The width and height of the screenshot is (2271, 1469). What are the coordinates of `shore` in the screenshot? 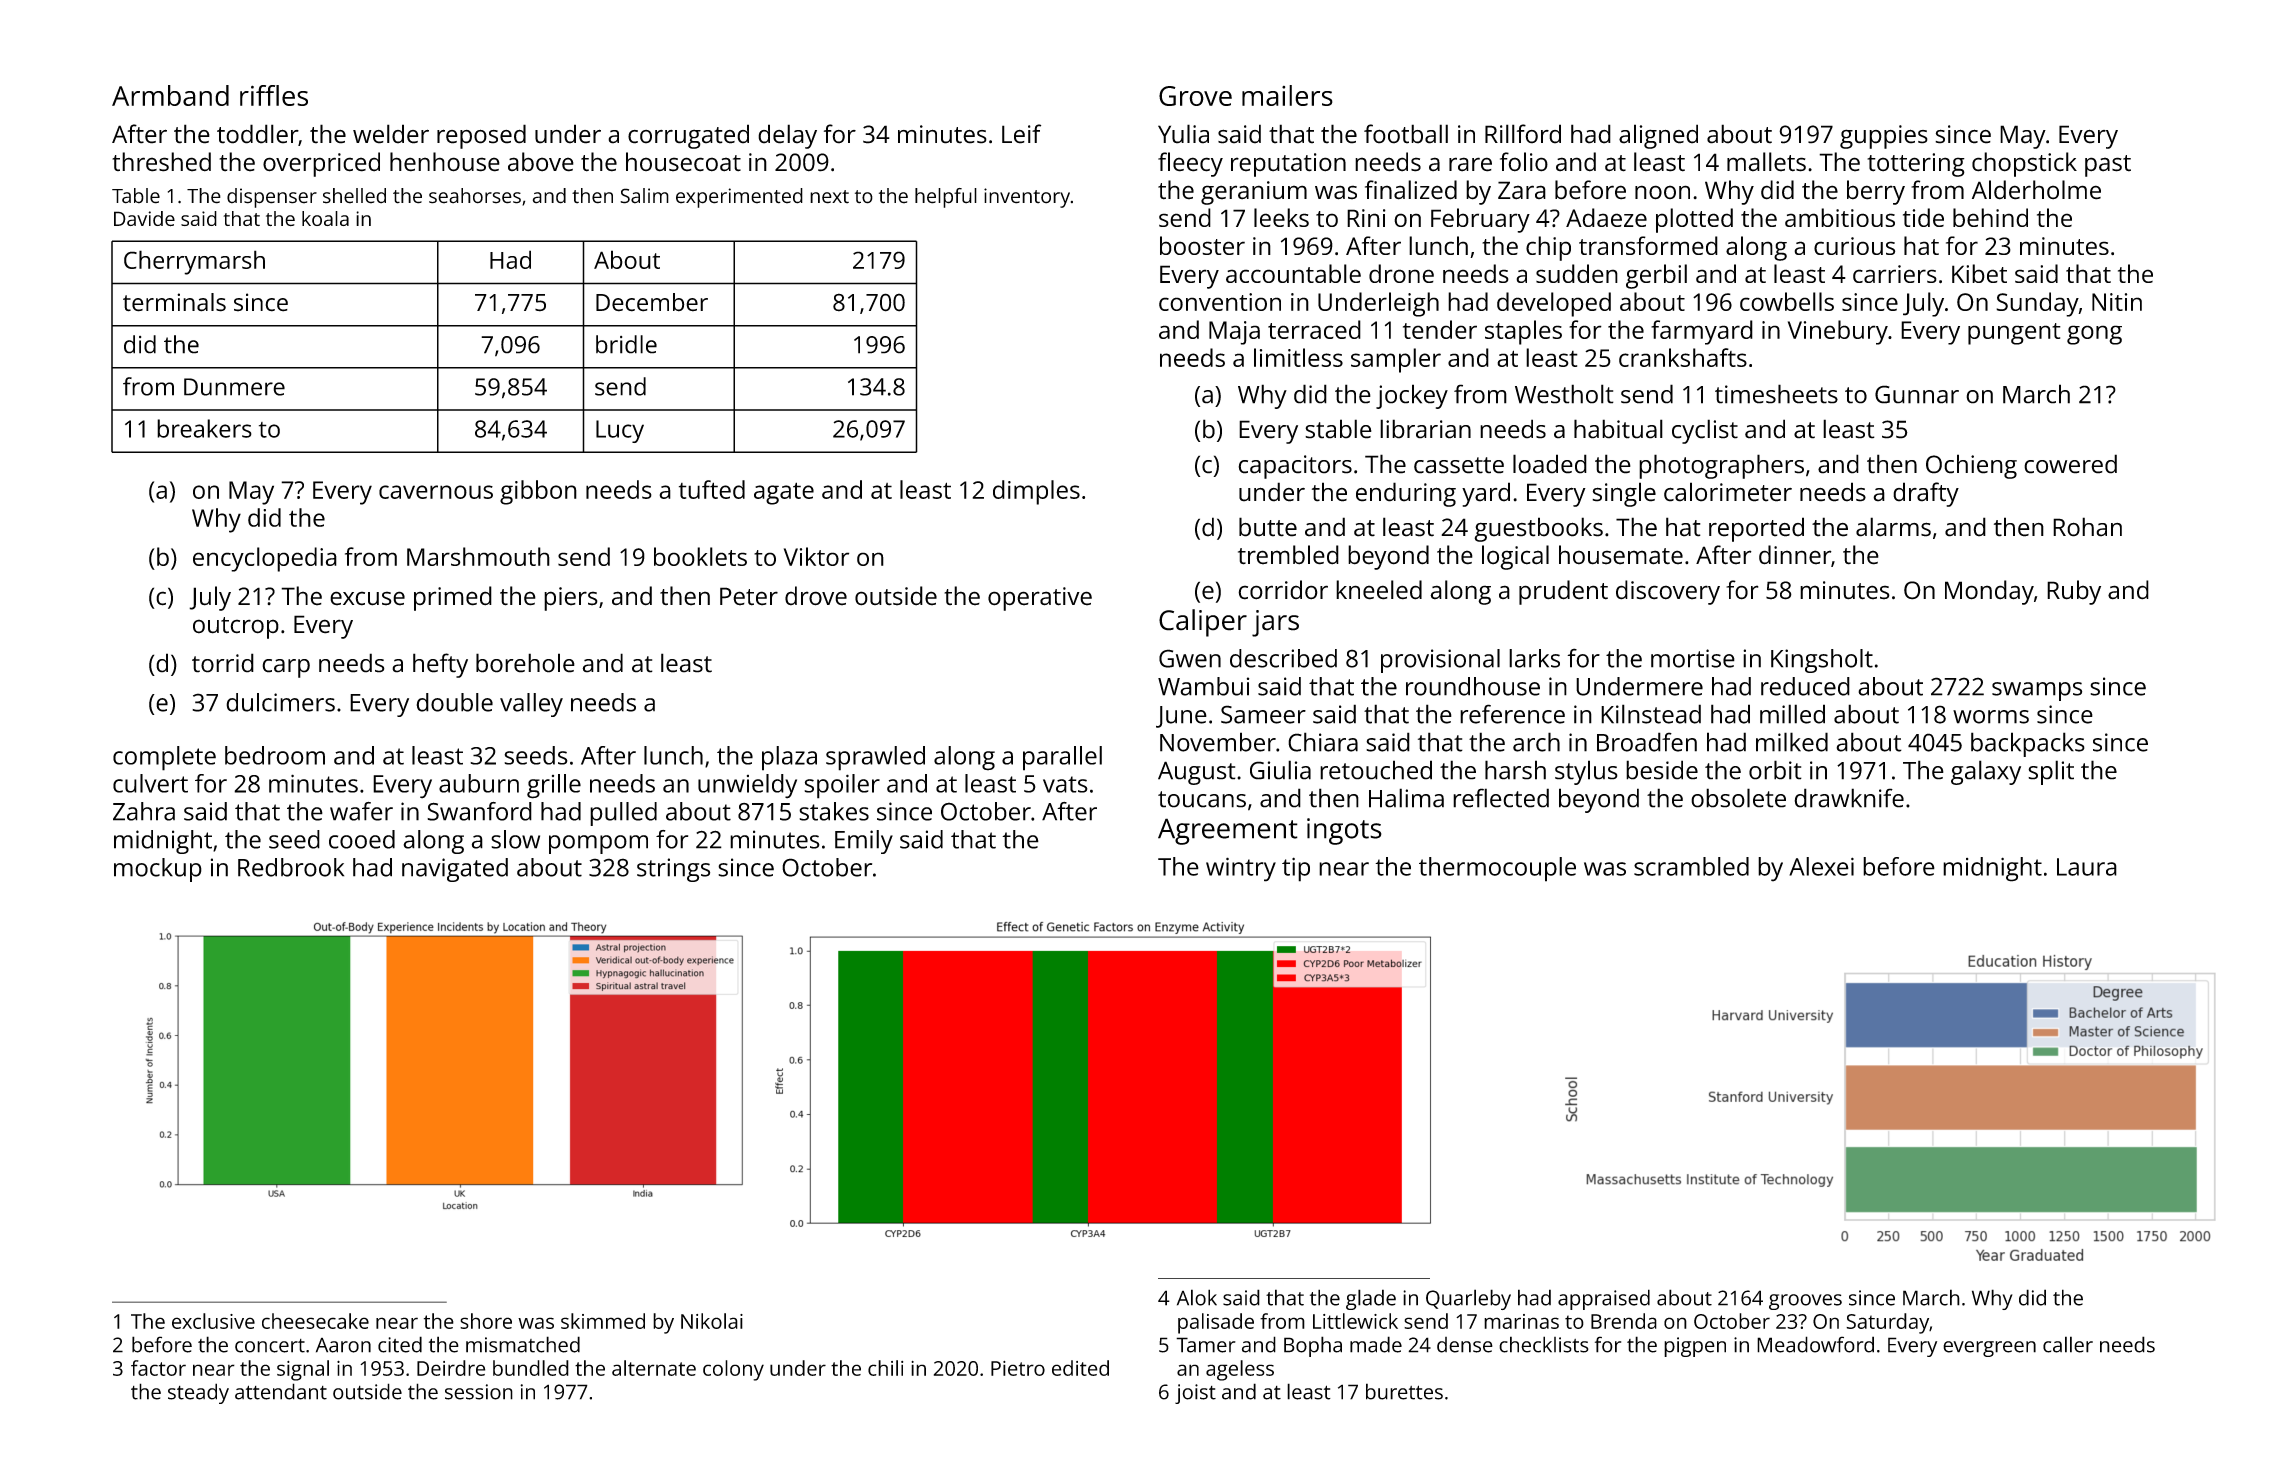 It's located at (486, 1321).
